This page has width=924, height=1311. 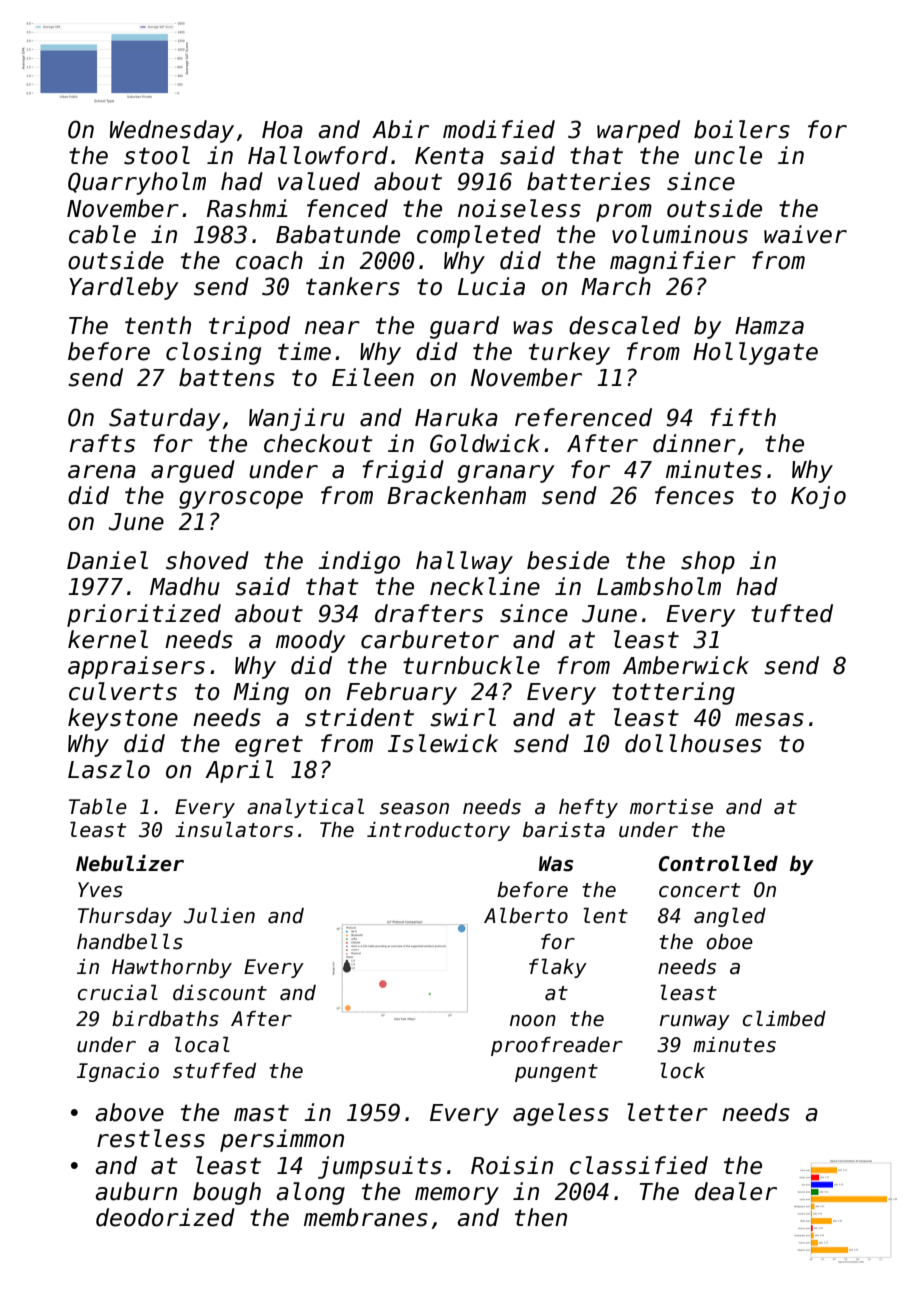 What do you see at coordinates (818, 497) in the page?
I see `Kojo` at bounding box center [818, 497].
